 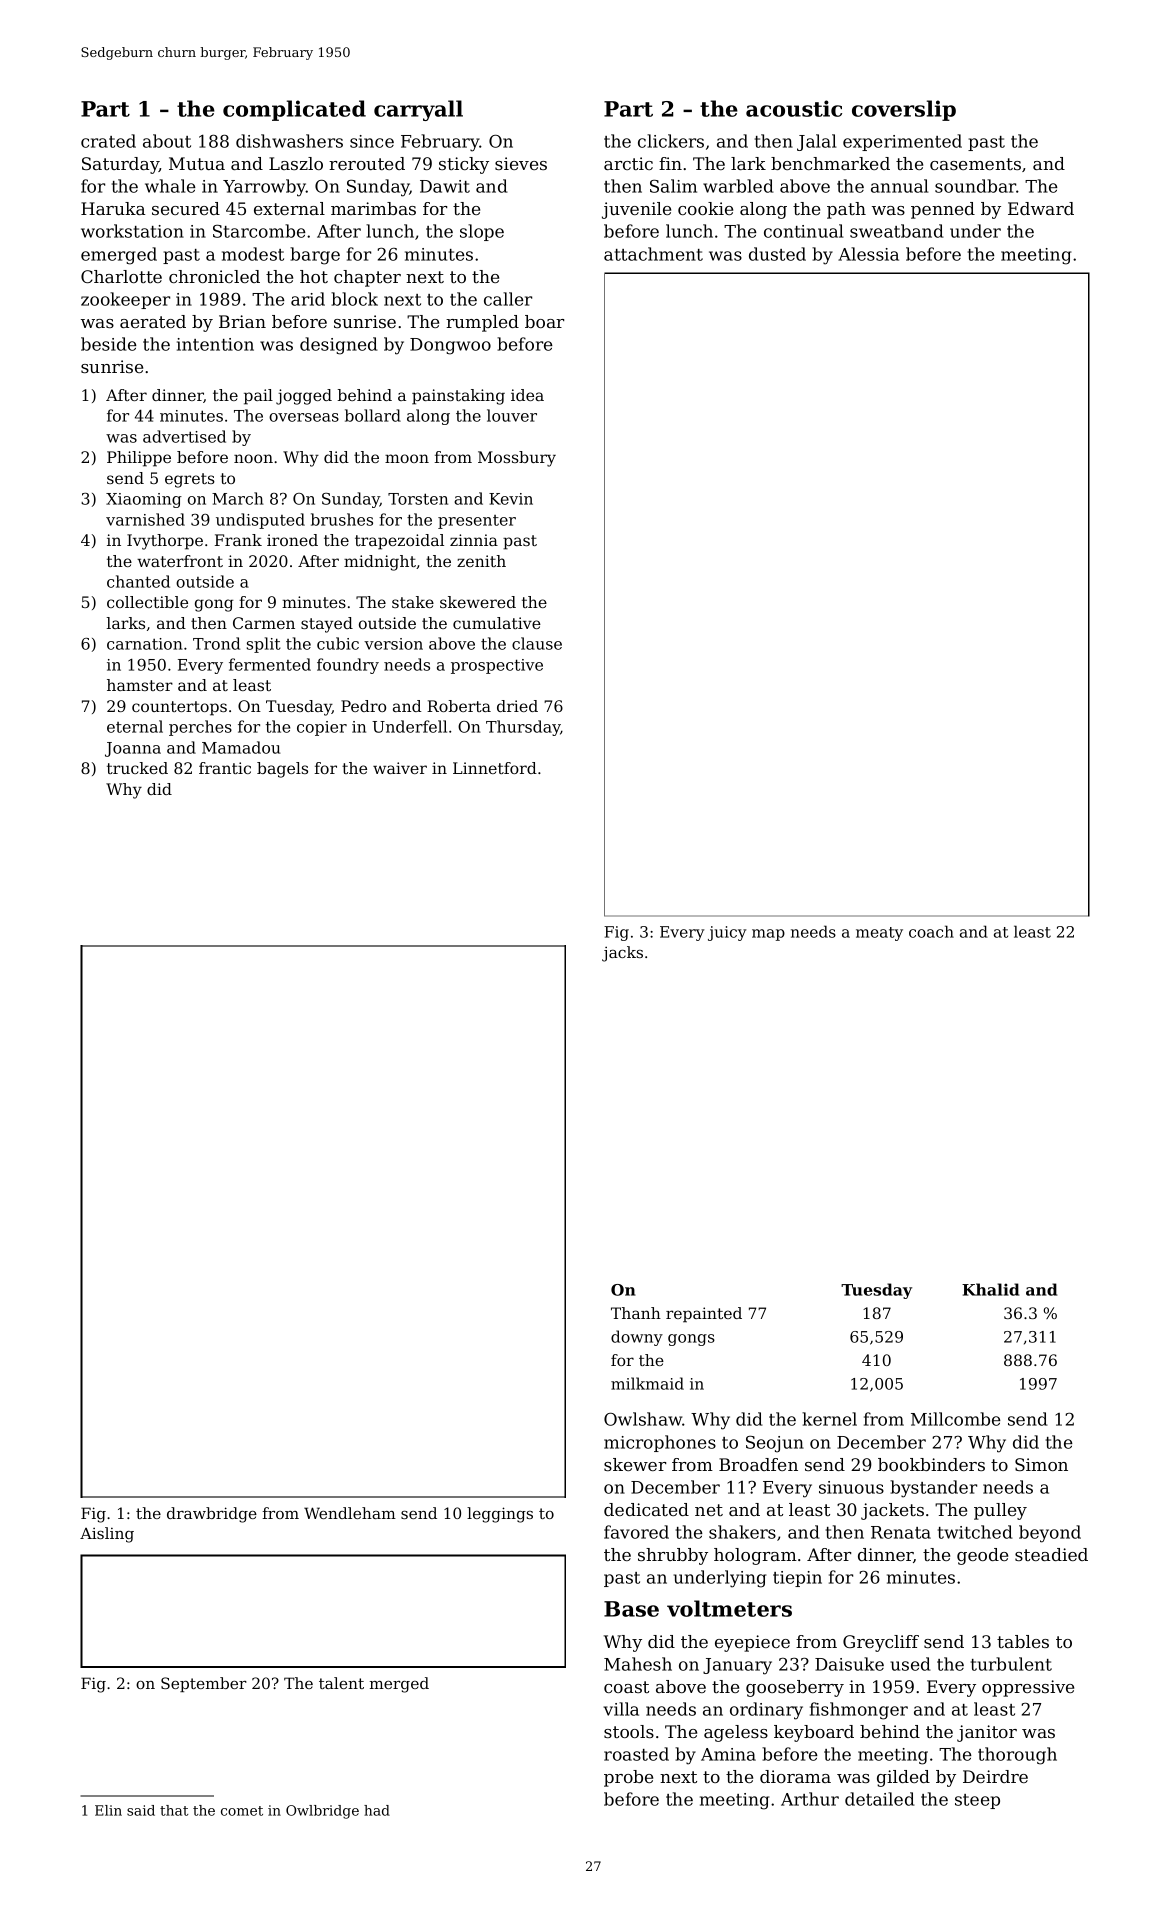 I want to click on carryall, so click(x=418, y=110).
